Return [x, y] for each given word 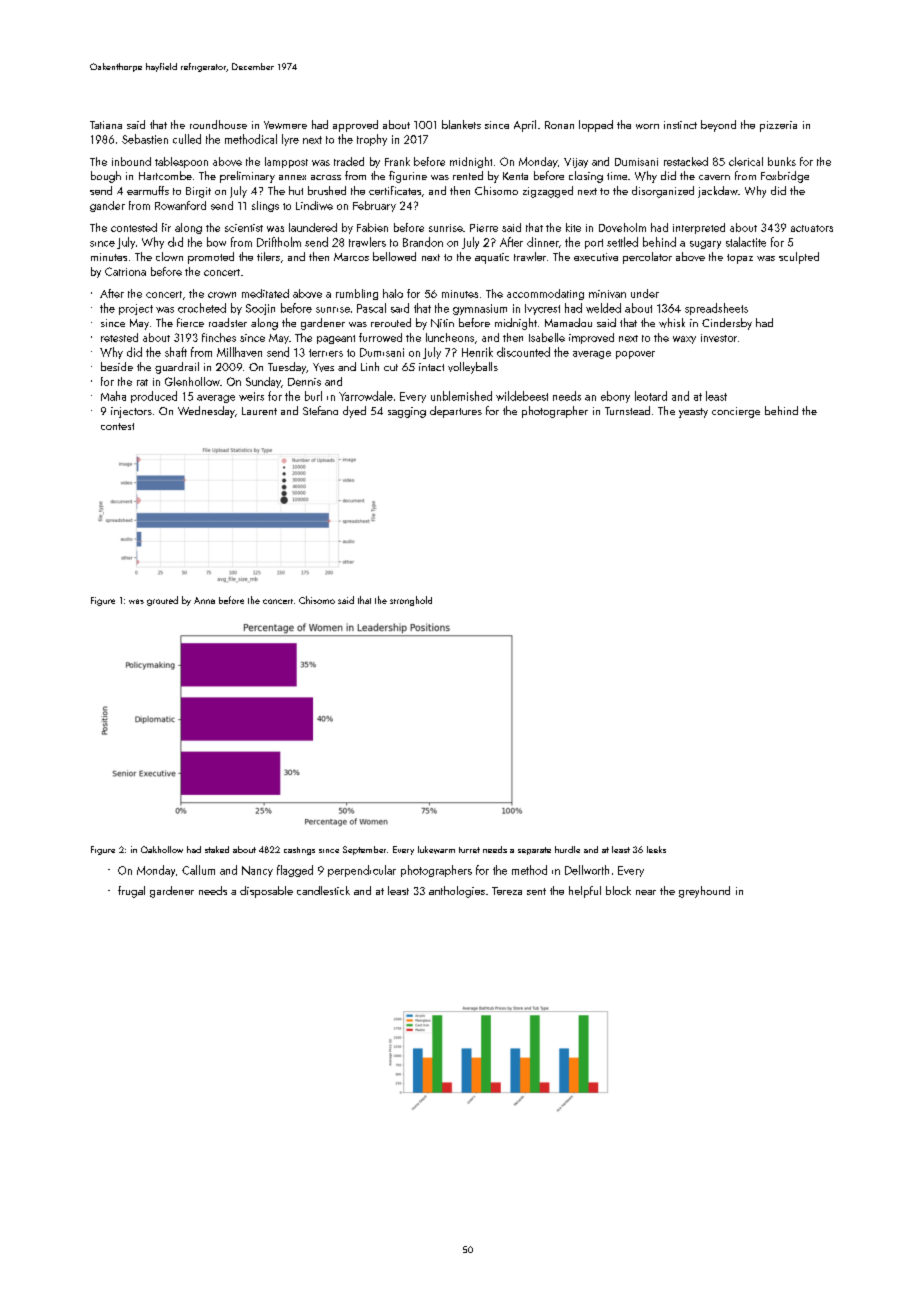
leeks [656, 849]
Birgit [198, 192]
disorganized [663, 192]
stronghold [411, 601]
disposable [266, 892]
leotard [651, 396]
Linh [370, 366]
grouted [162, 601]
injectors [131, 412]
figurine [408, 177]
